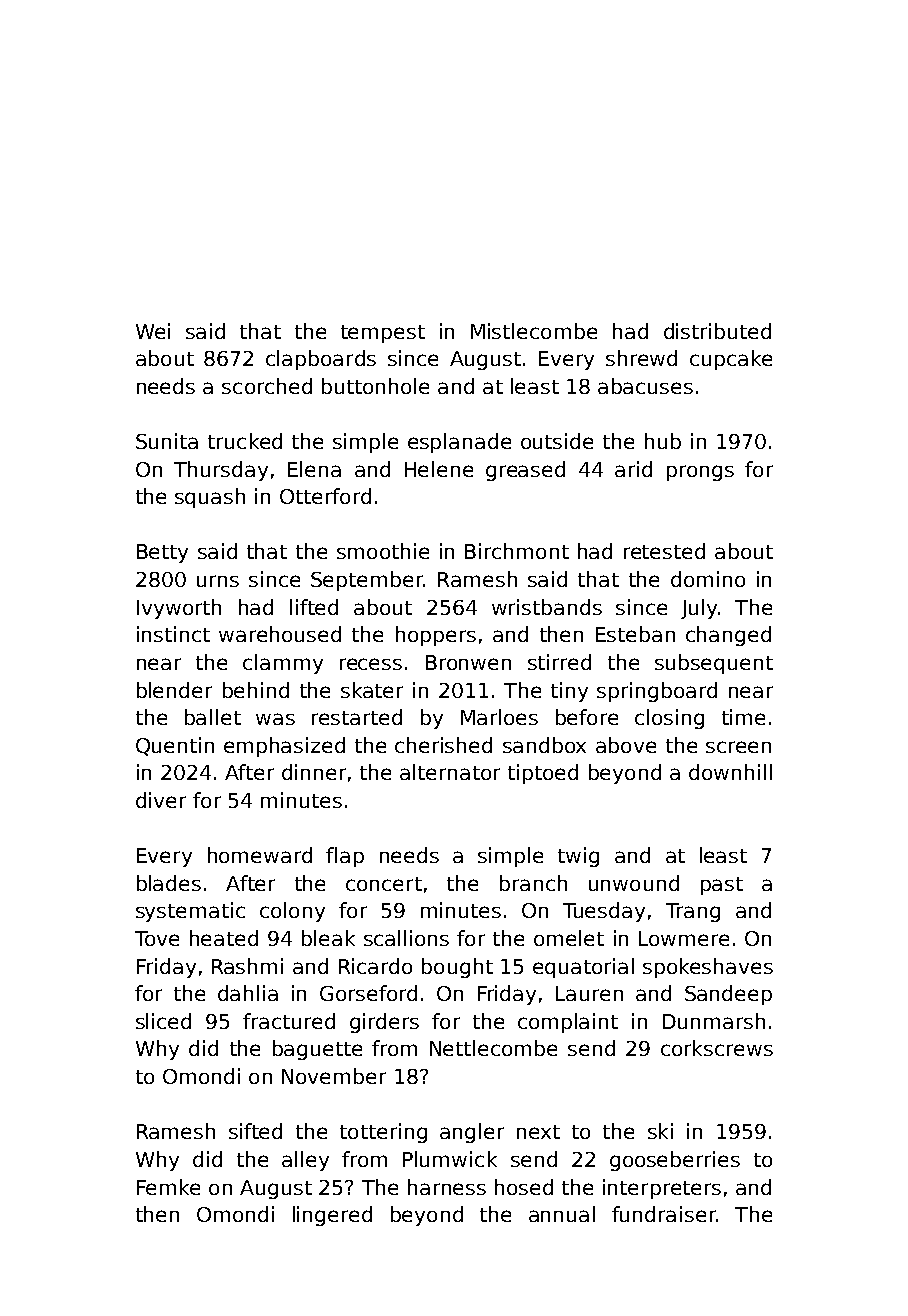  Describe the element at coordinates (633, 469) in the image. I see `arid` at that location.
